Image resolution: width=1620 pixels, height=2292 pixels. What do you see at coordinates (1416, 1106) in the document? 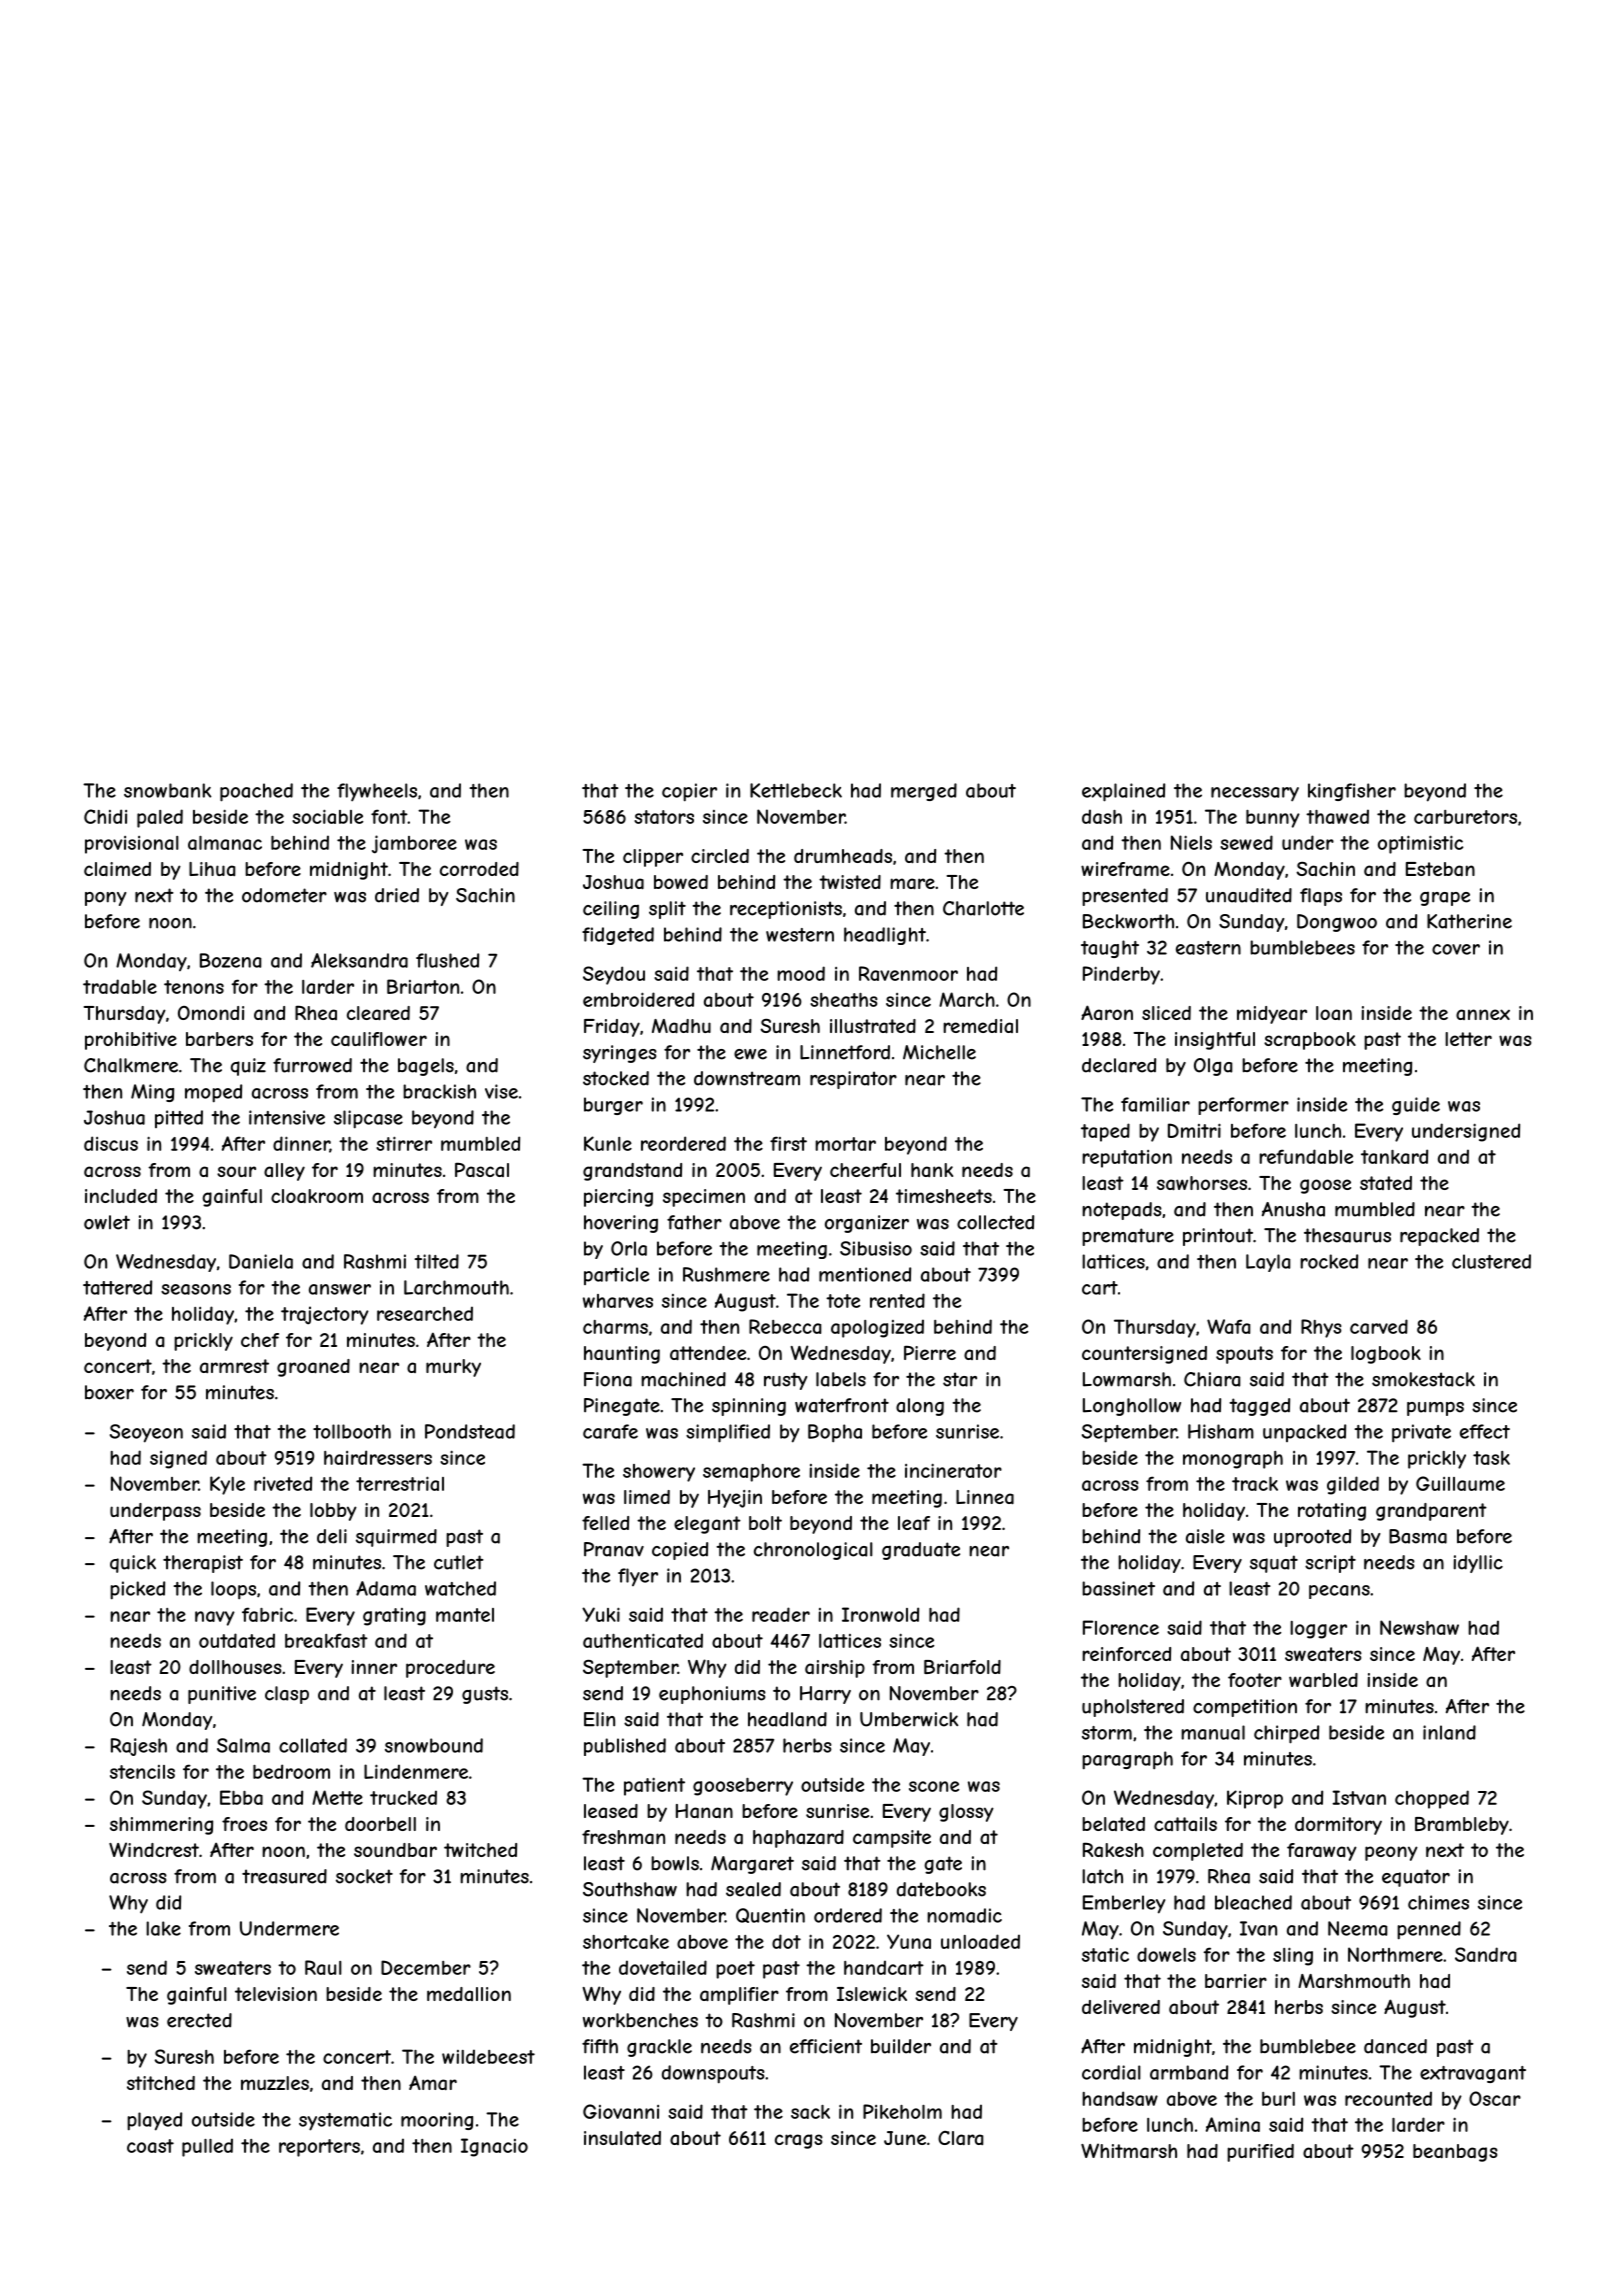
I see `guide` at bounding box center [1416, 1106].
